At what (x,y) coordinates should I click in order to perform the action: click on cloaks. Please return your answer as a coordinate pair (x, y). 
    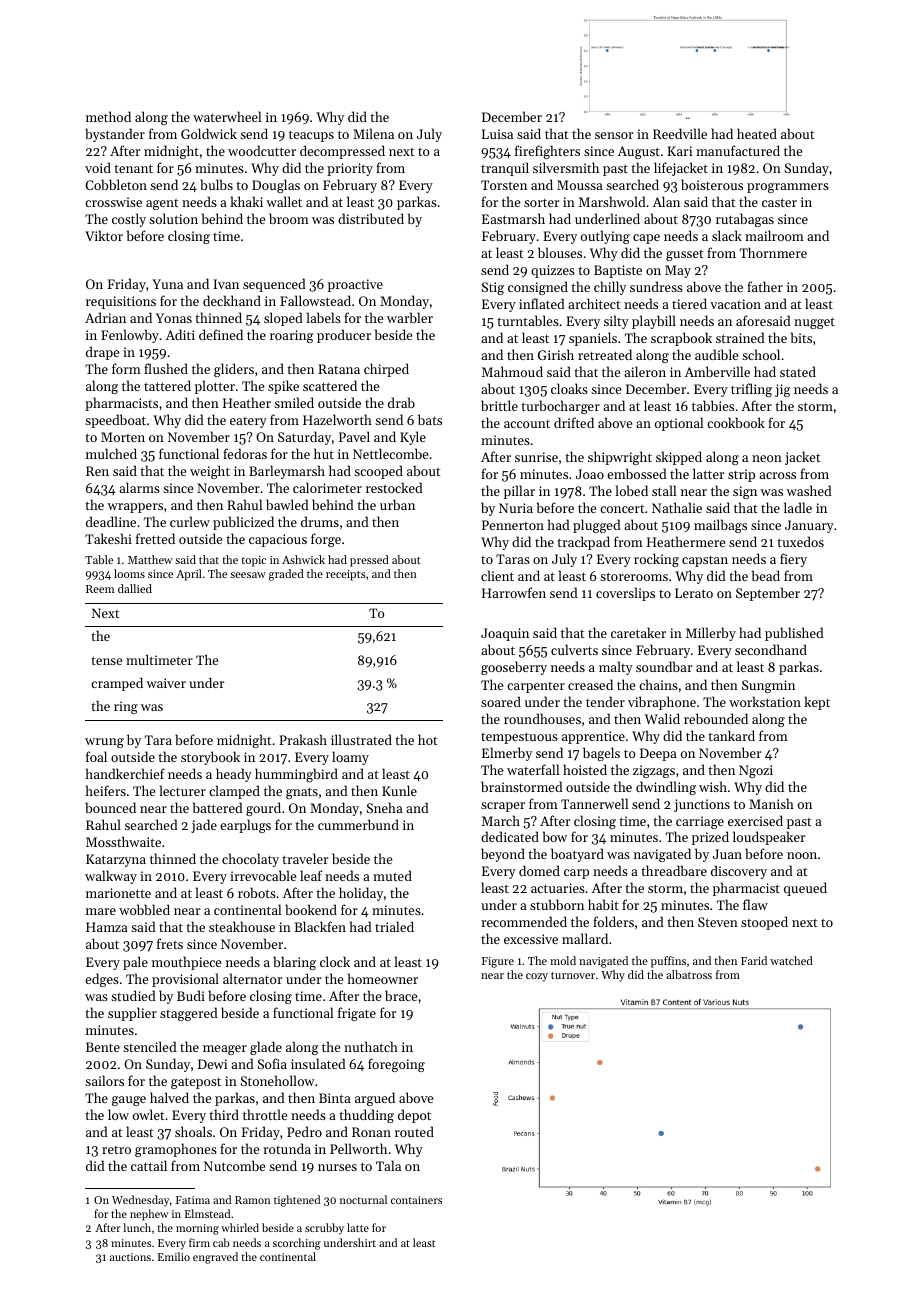
    Looking at the image, I should click on (569, 388).
